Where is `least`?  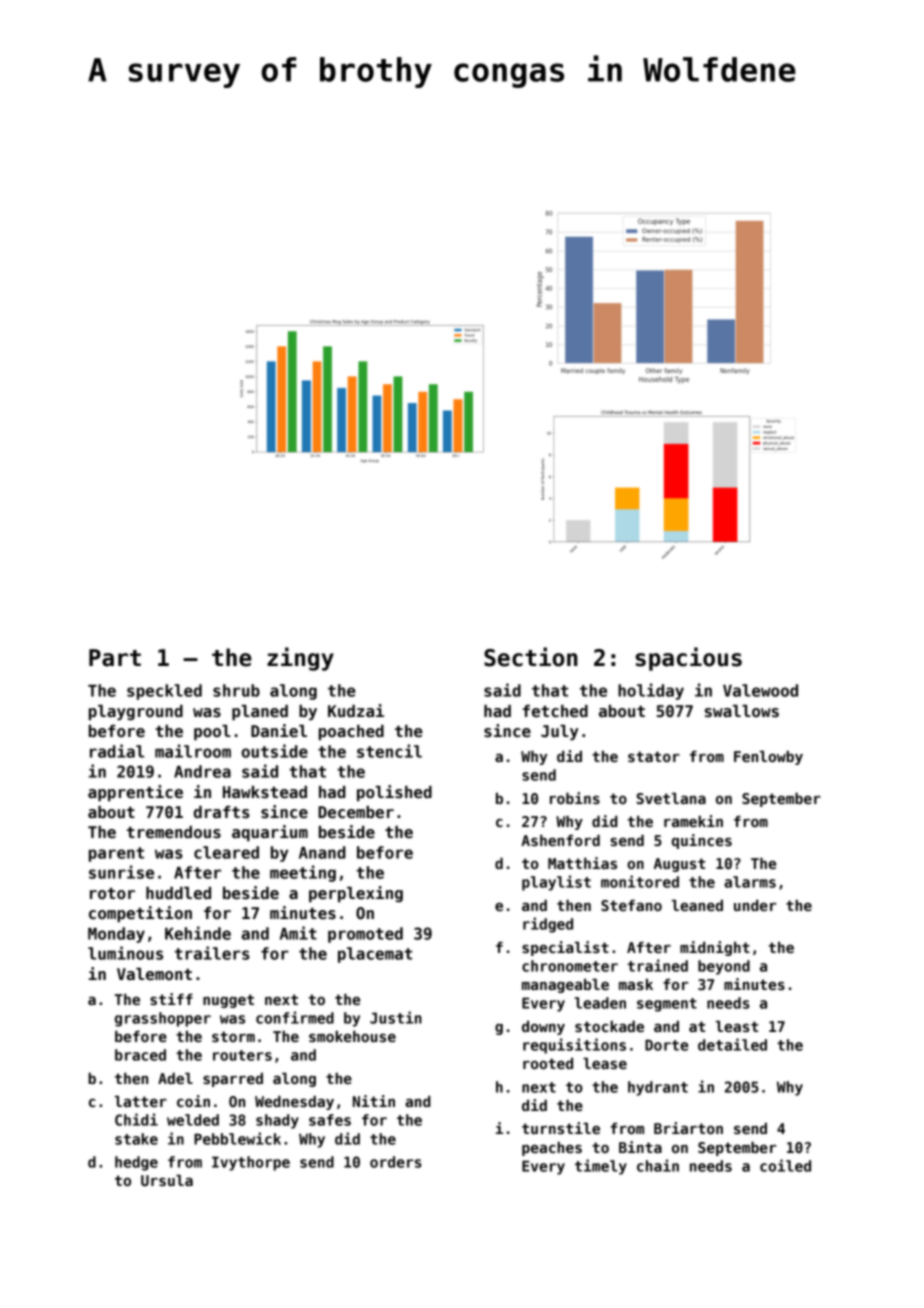 least is located at coordinates (737, 1026).
